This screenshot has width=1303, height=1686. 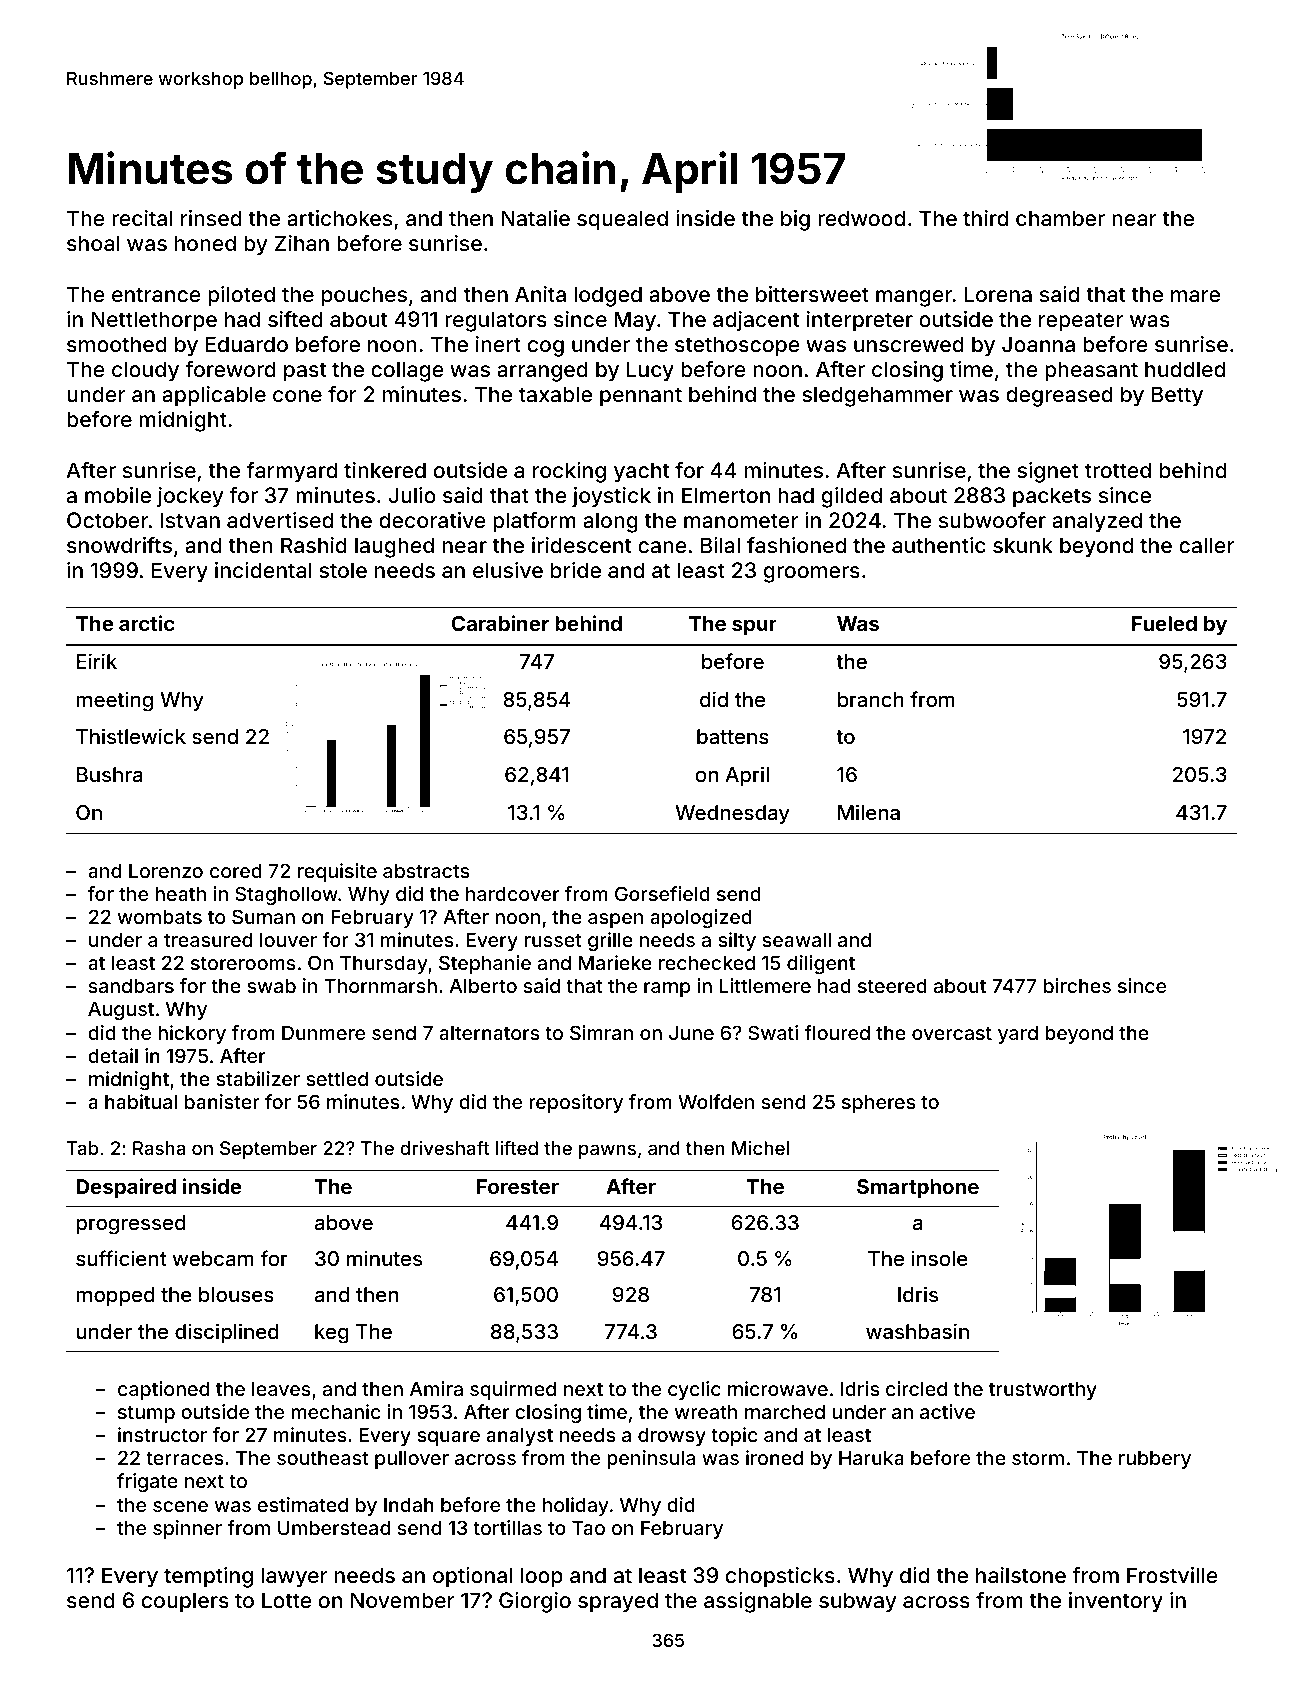 What do you see at coordinates (618, 1602) in the screenshot?
I see `sprayed` at bounding box center [618, 1602].
